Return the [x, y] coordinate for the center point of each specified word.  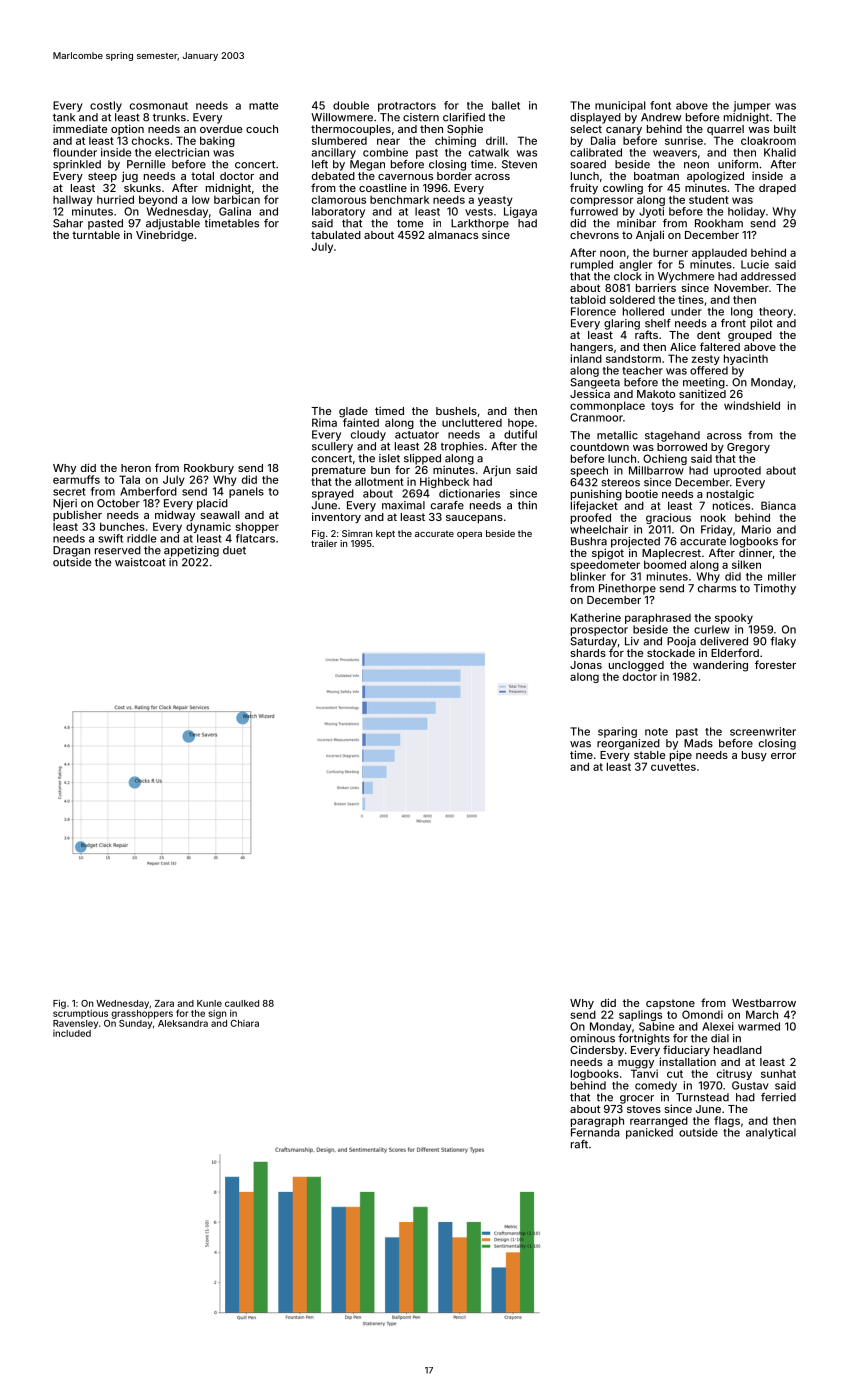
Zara [164, 1003]
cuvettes [673, 767]
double [351, 105]
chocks [150, 141]
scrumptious [80, 1014]
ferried [778, 1097]
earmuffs [76, 479]
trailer [324, 543]
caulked [242, 1003]
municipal [620, 106]
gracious [668, 518]
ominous [592, 1038]
